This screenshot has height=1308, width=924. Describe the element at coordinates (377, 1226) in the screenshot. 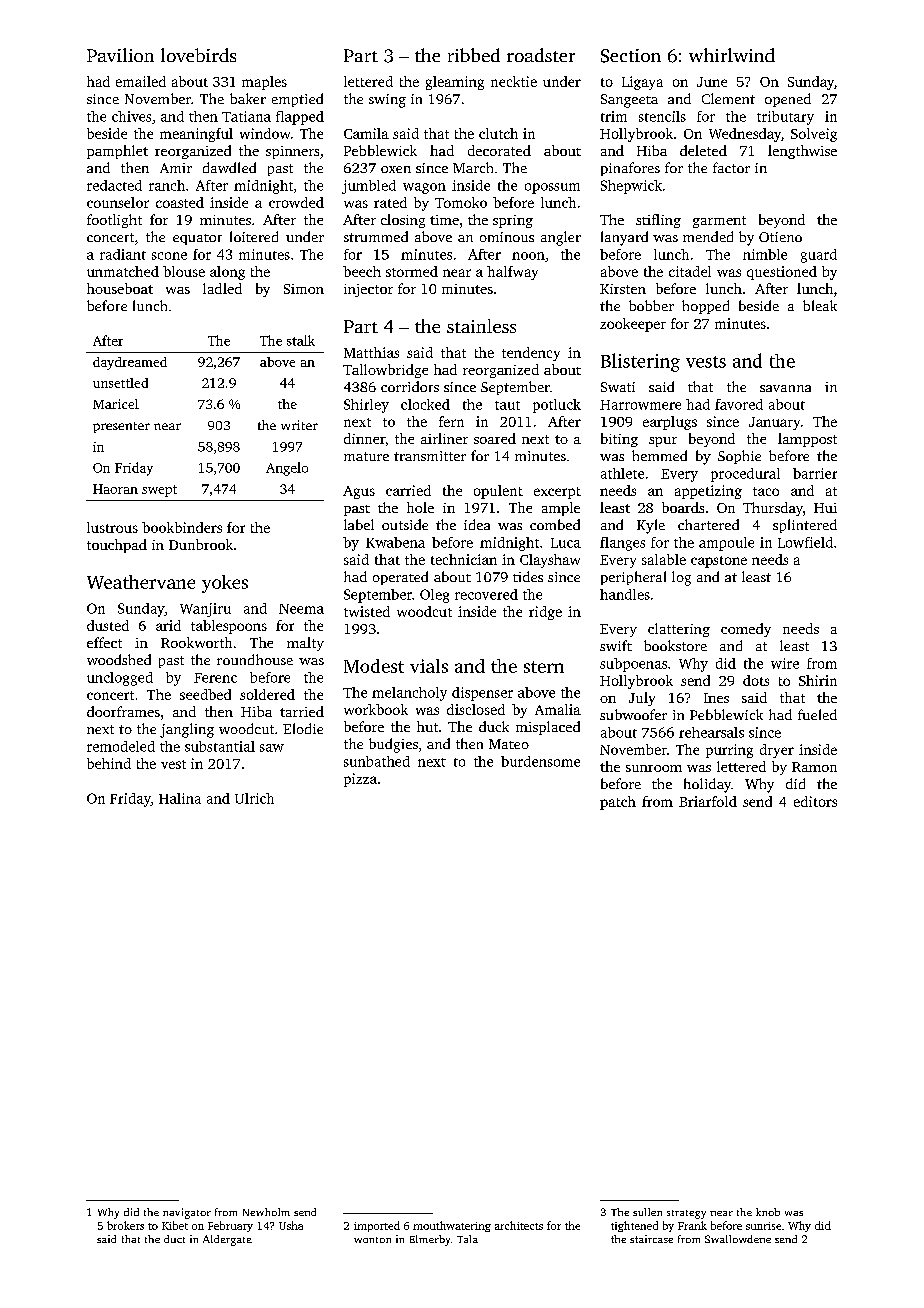

I see `imported` at that location.
